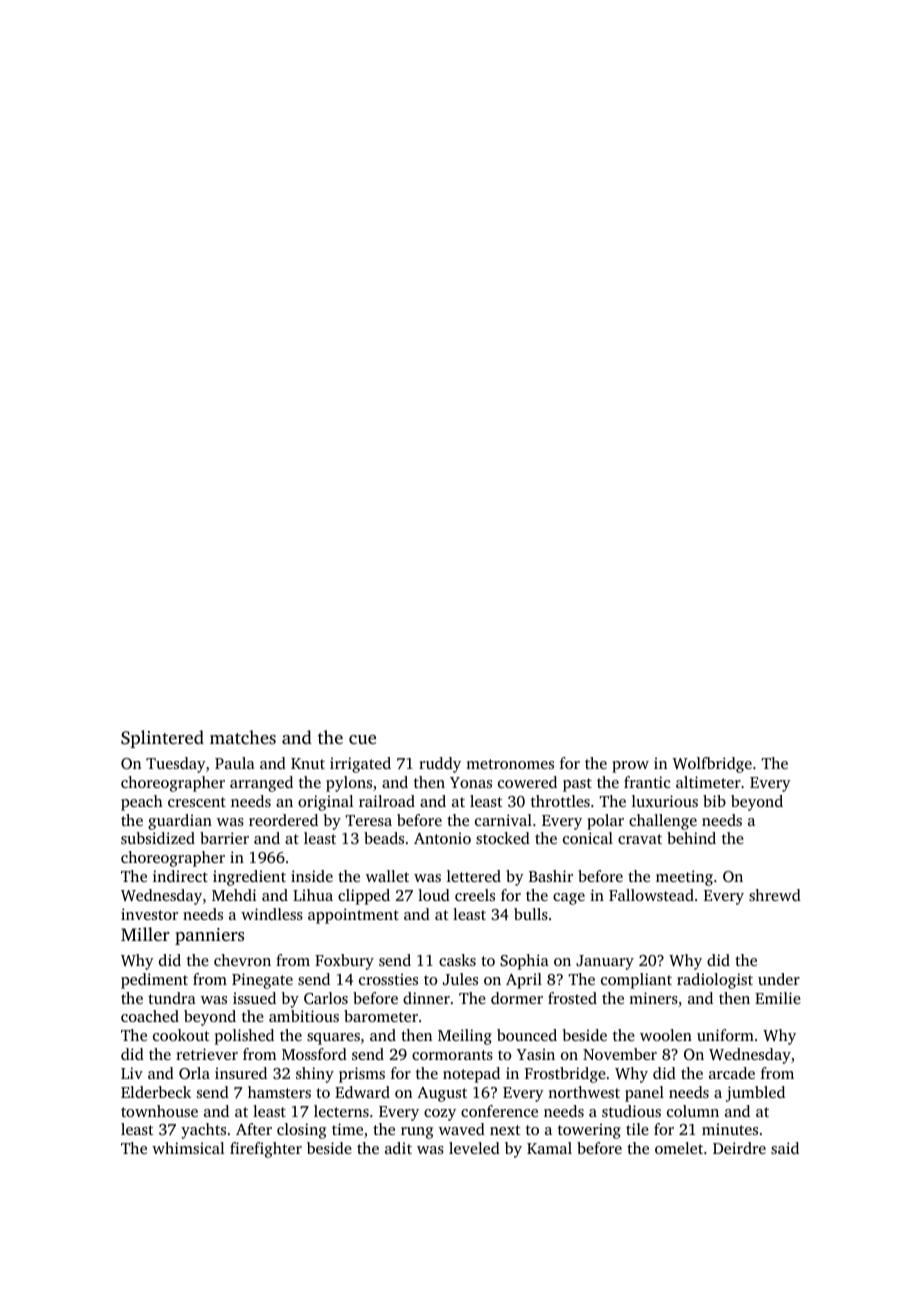 Image resolution: width=924 pixels, height=1314 pixels. I want to click on omelet, so click(679, 1148).
